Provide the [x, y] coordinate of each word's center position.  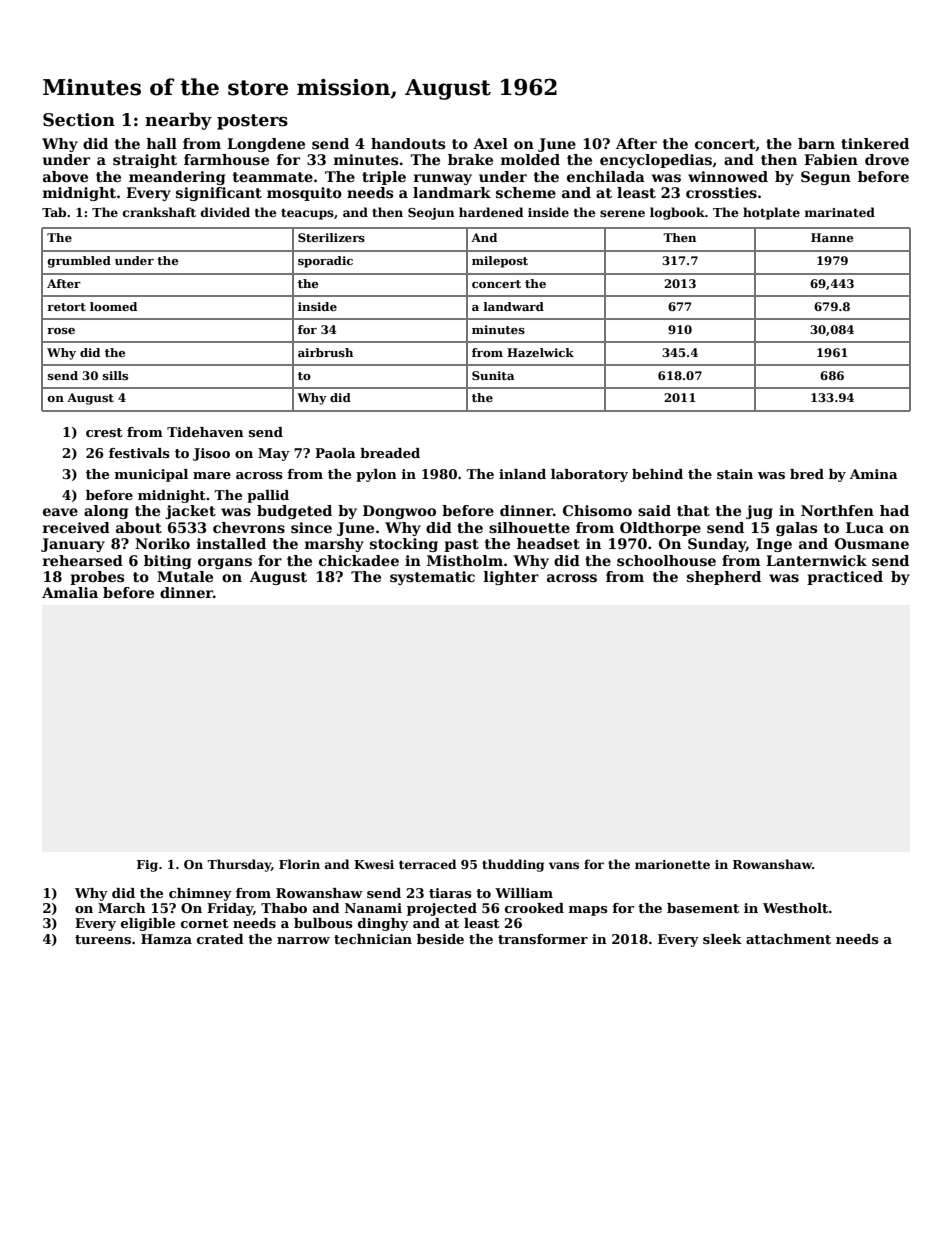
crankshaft [159, 212]
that [693, 510]
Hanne [832, 237]
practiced [845, 578]
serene [622, 213]
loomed [113, 306]
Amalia [70, 592]
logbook [677, 213]
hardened [491, 212]
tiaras [450, 893]
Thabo [284, 908]
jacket [190, 512]
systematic [432, 578]
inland [522, 474]
